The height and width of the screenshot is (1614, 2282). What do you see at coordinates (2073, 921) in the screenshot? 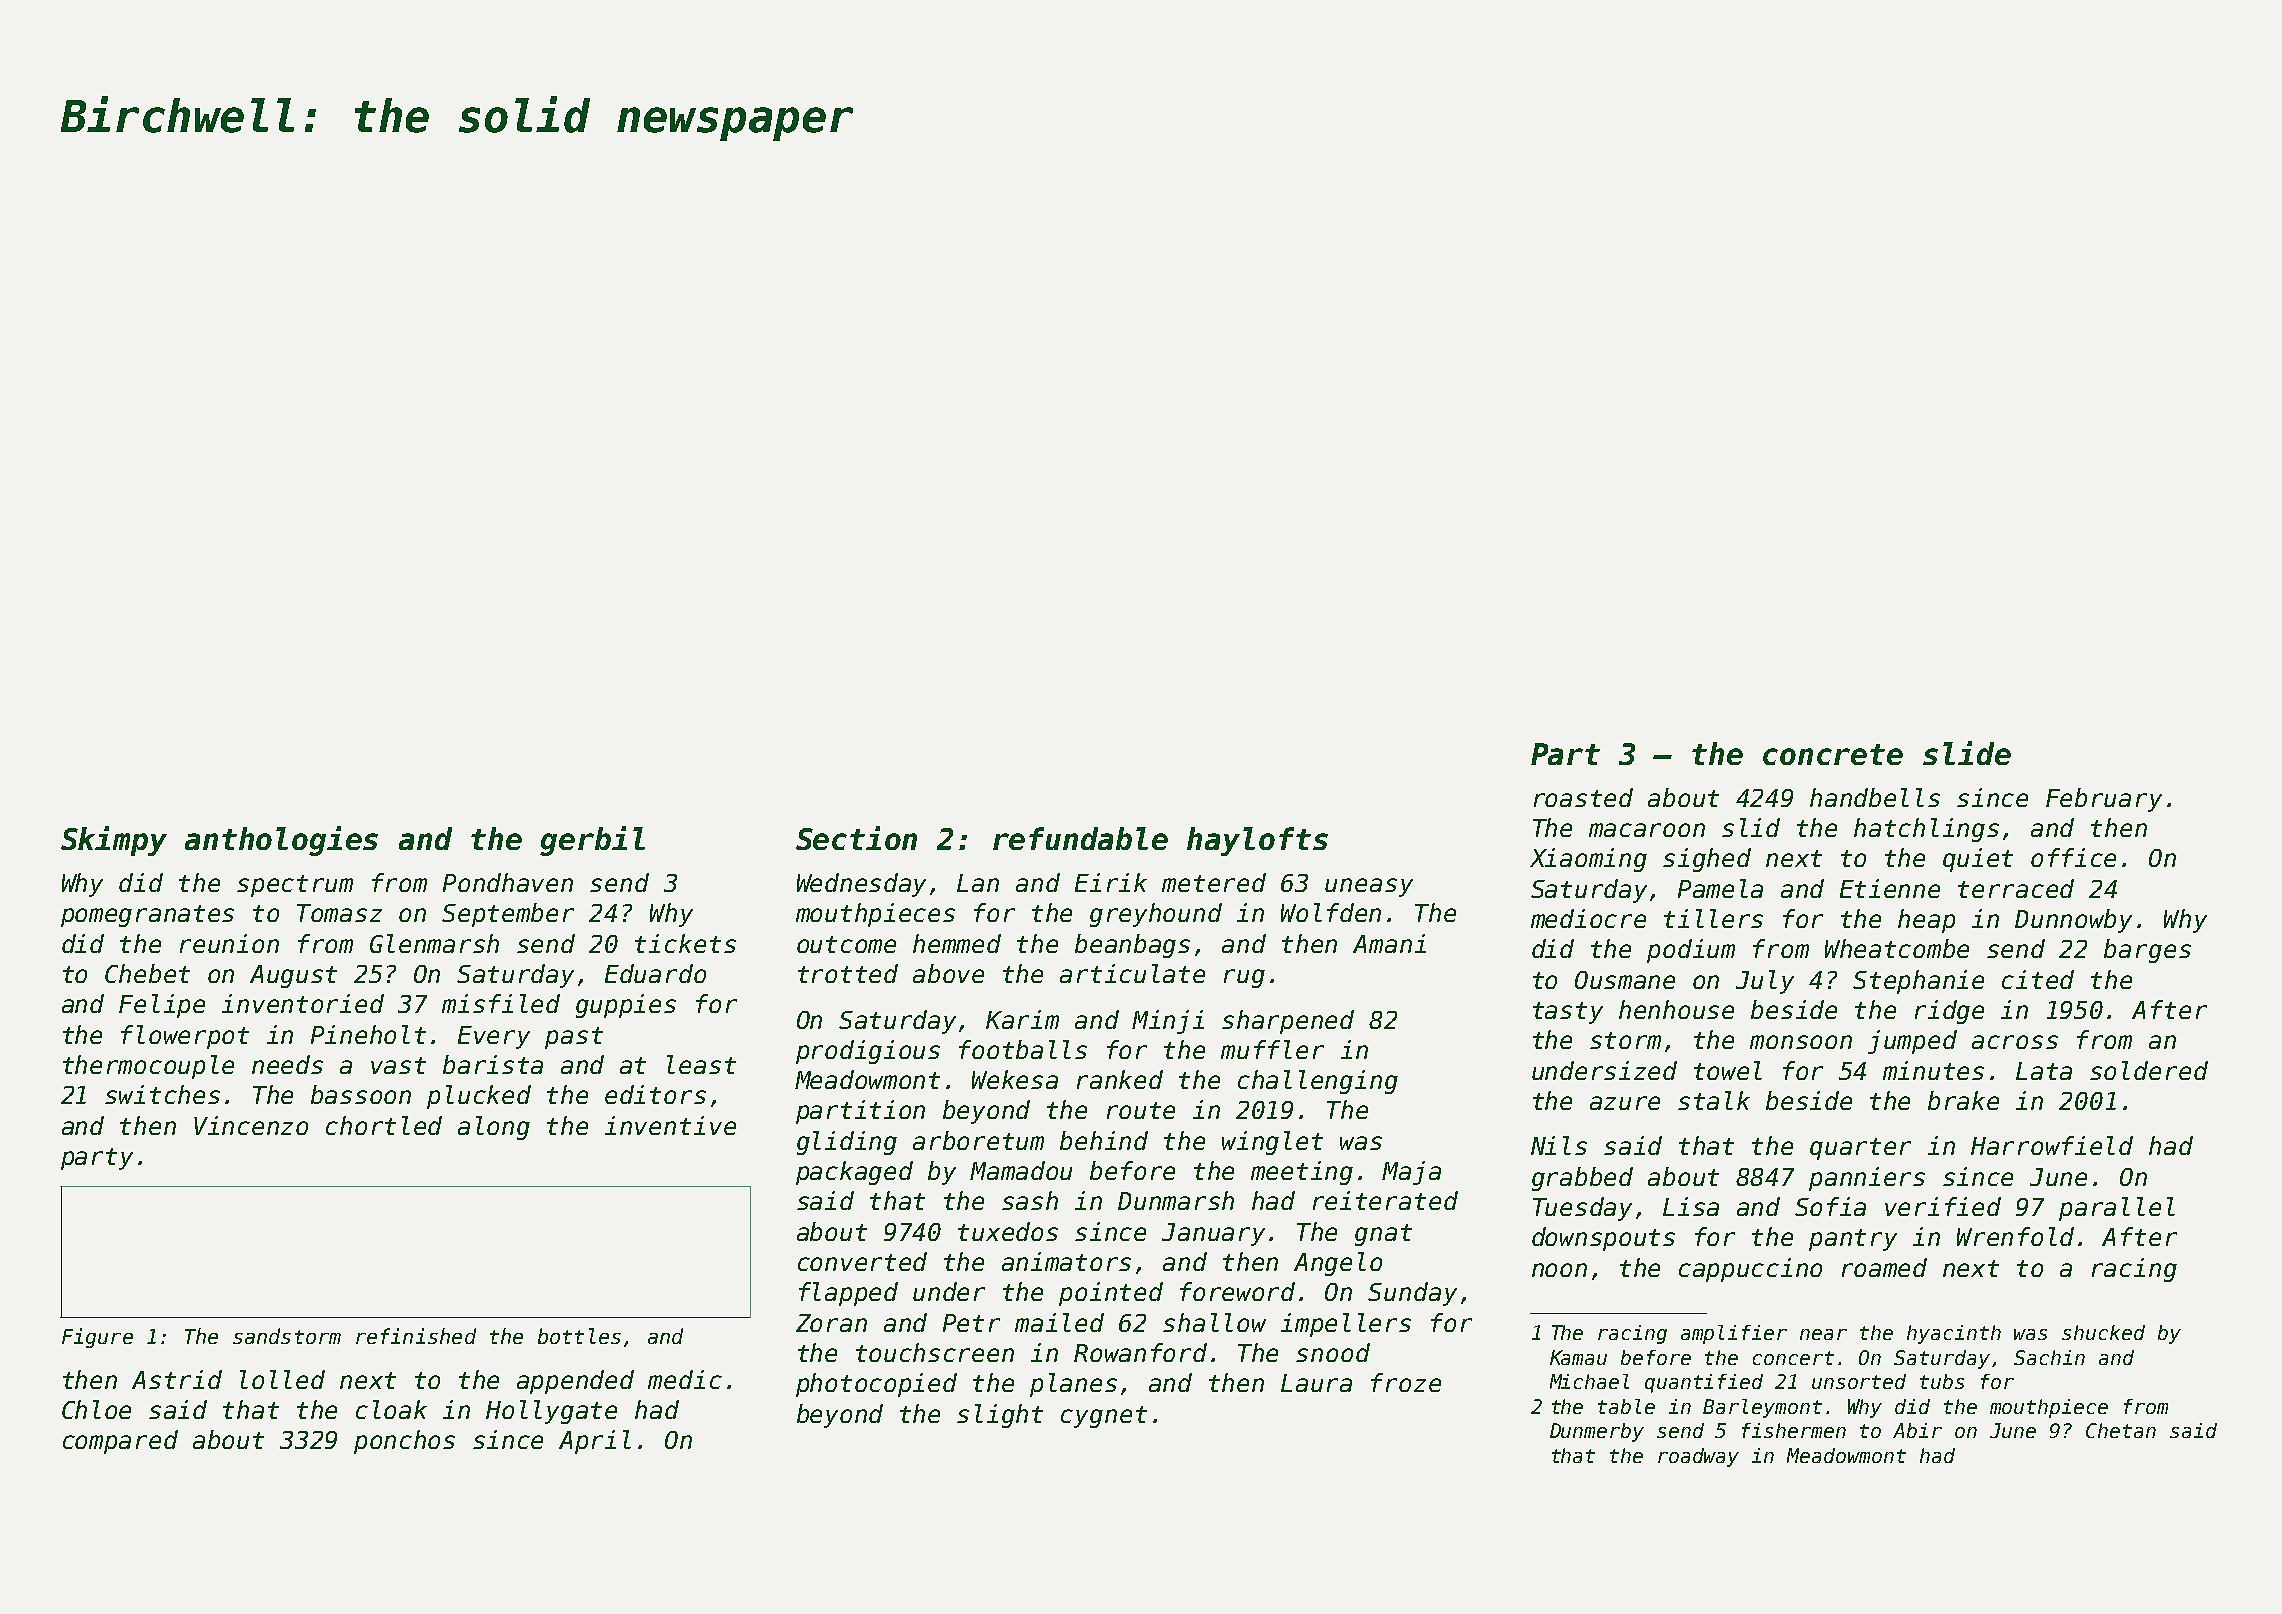
I see `Dunnowby` at bounding box center [2073, 921].
